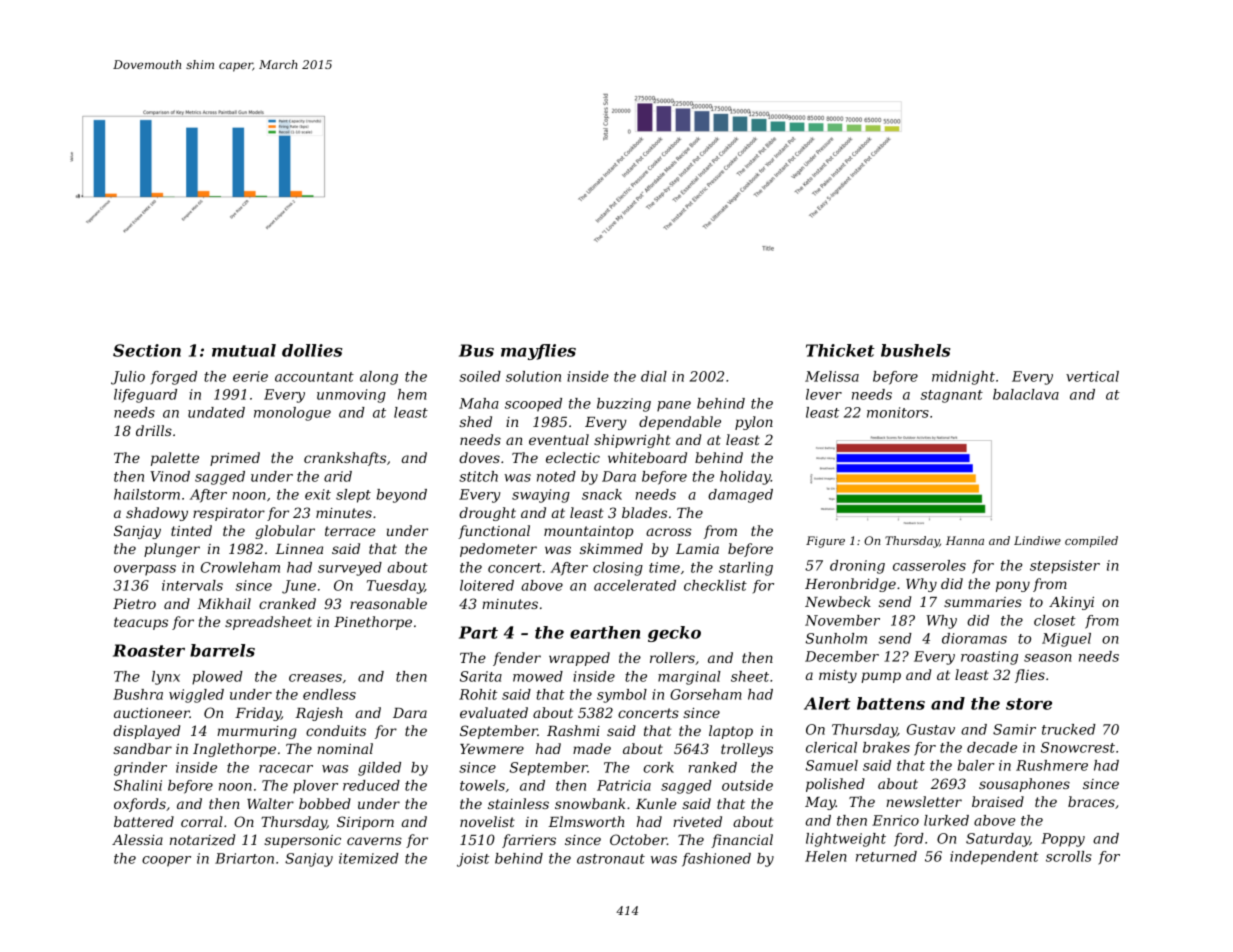  I want to click on solution, so click(533, 376).
